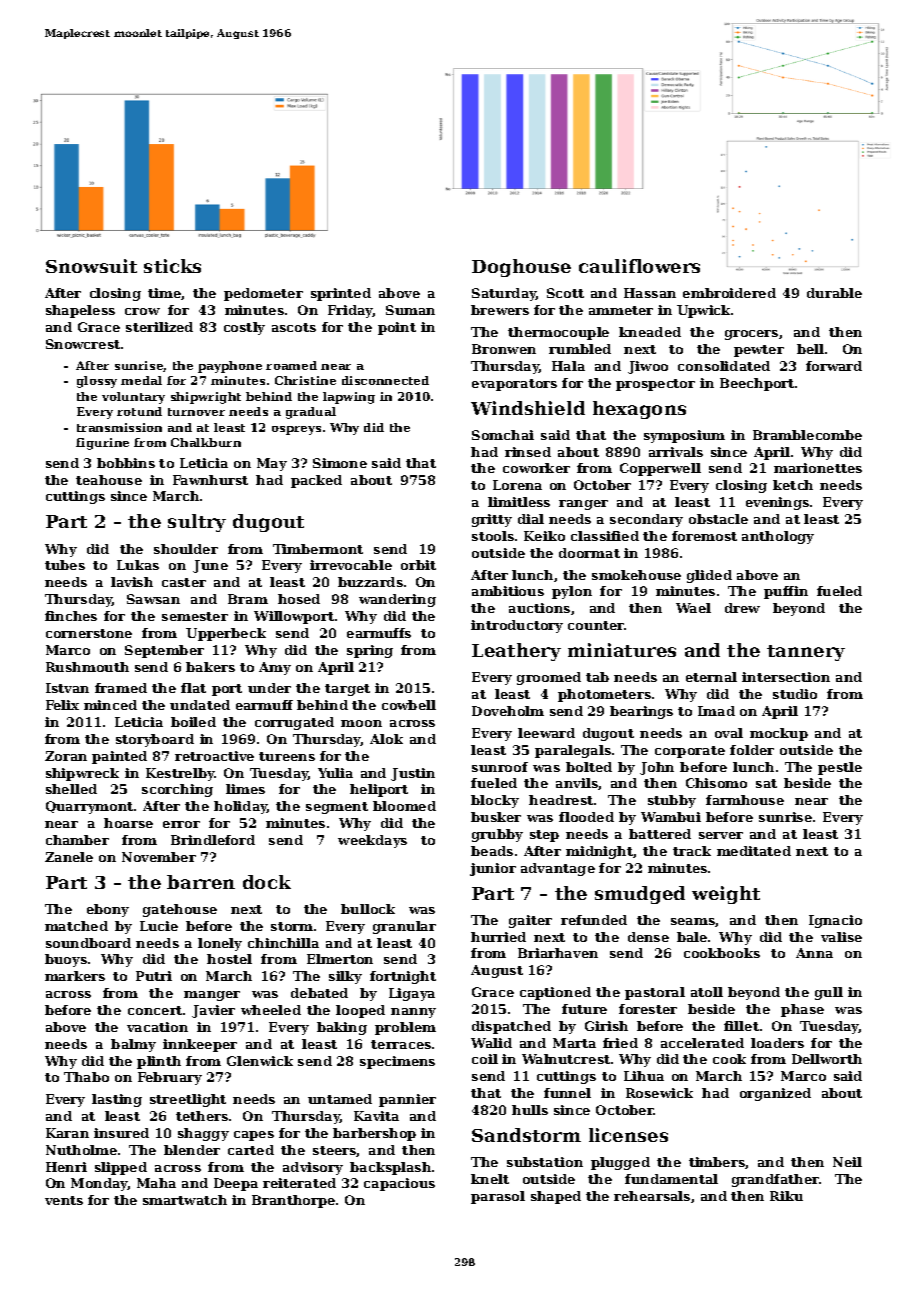  Describe the element at coordinates (69, 857) in the screenshot. I see `Zanele` at that location.
